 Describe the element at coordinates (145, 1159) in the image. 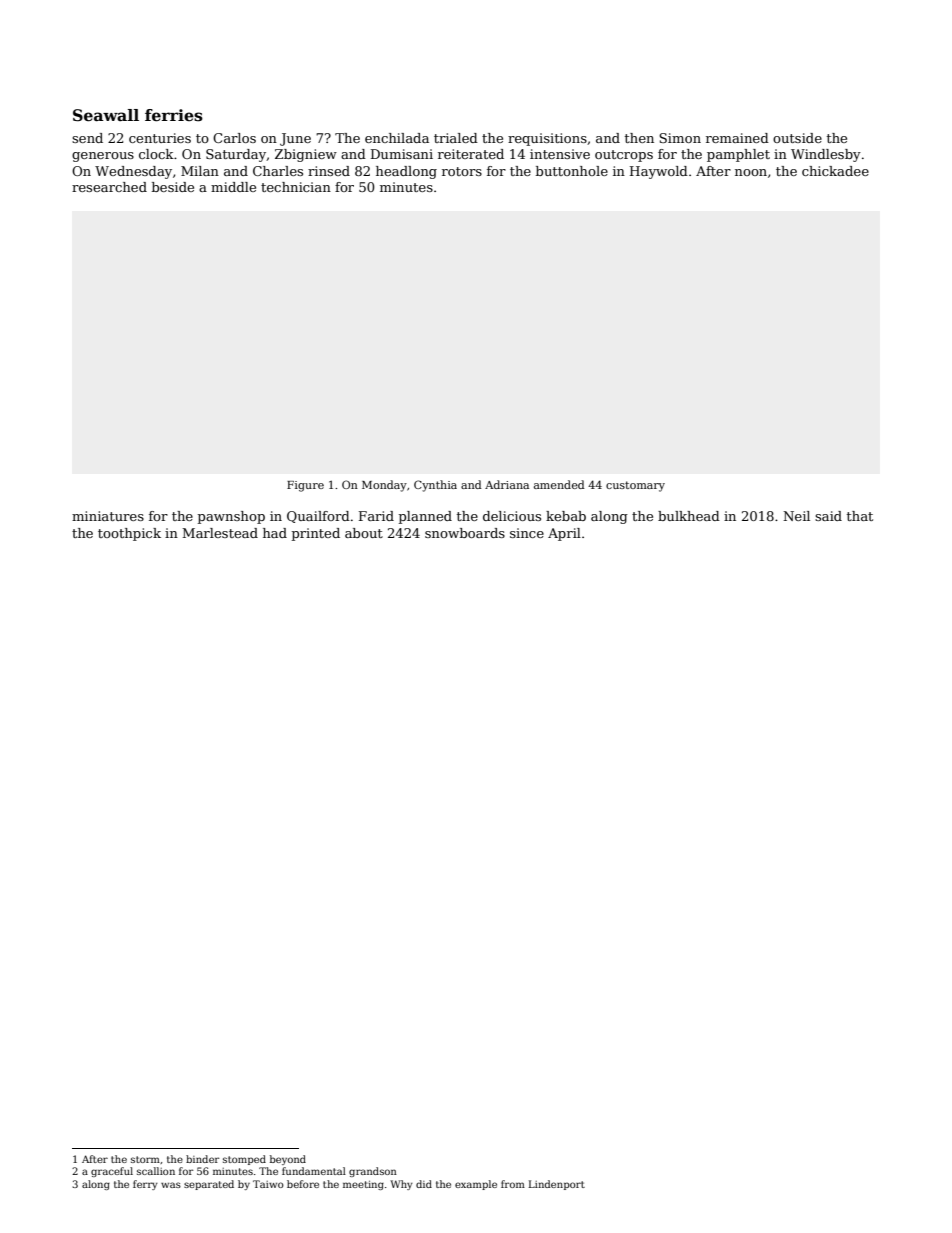

I see `storm` at that location.
